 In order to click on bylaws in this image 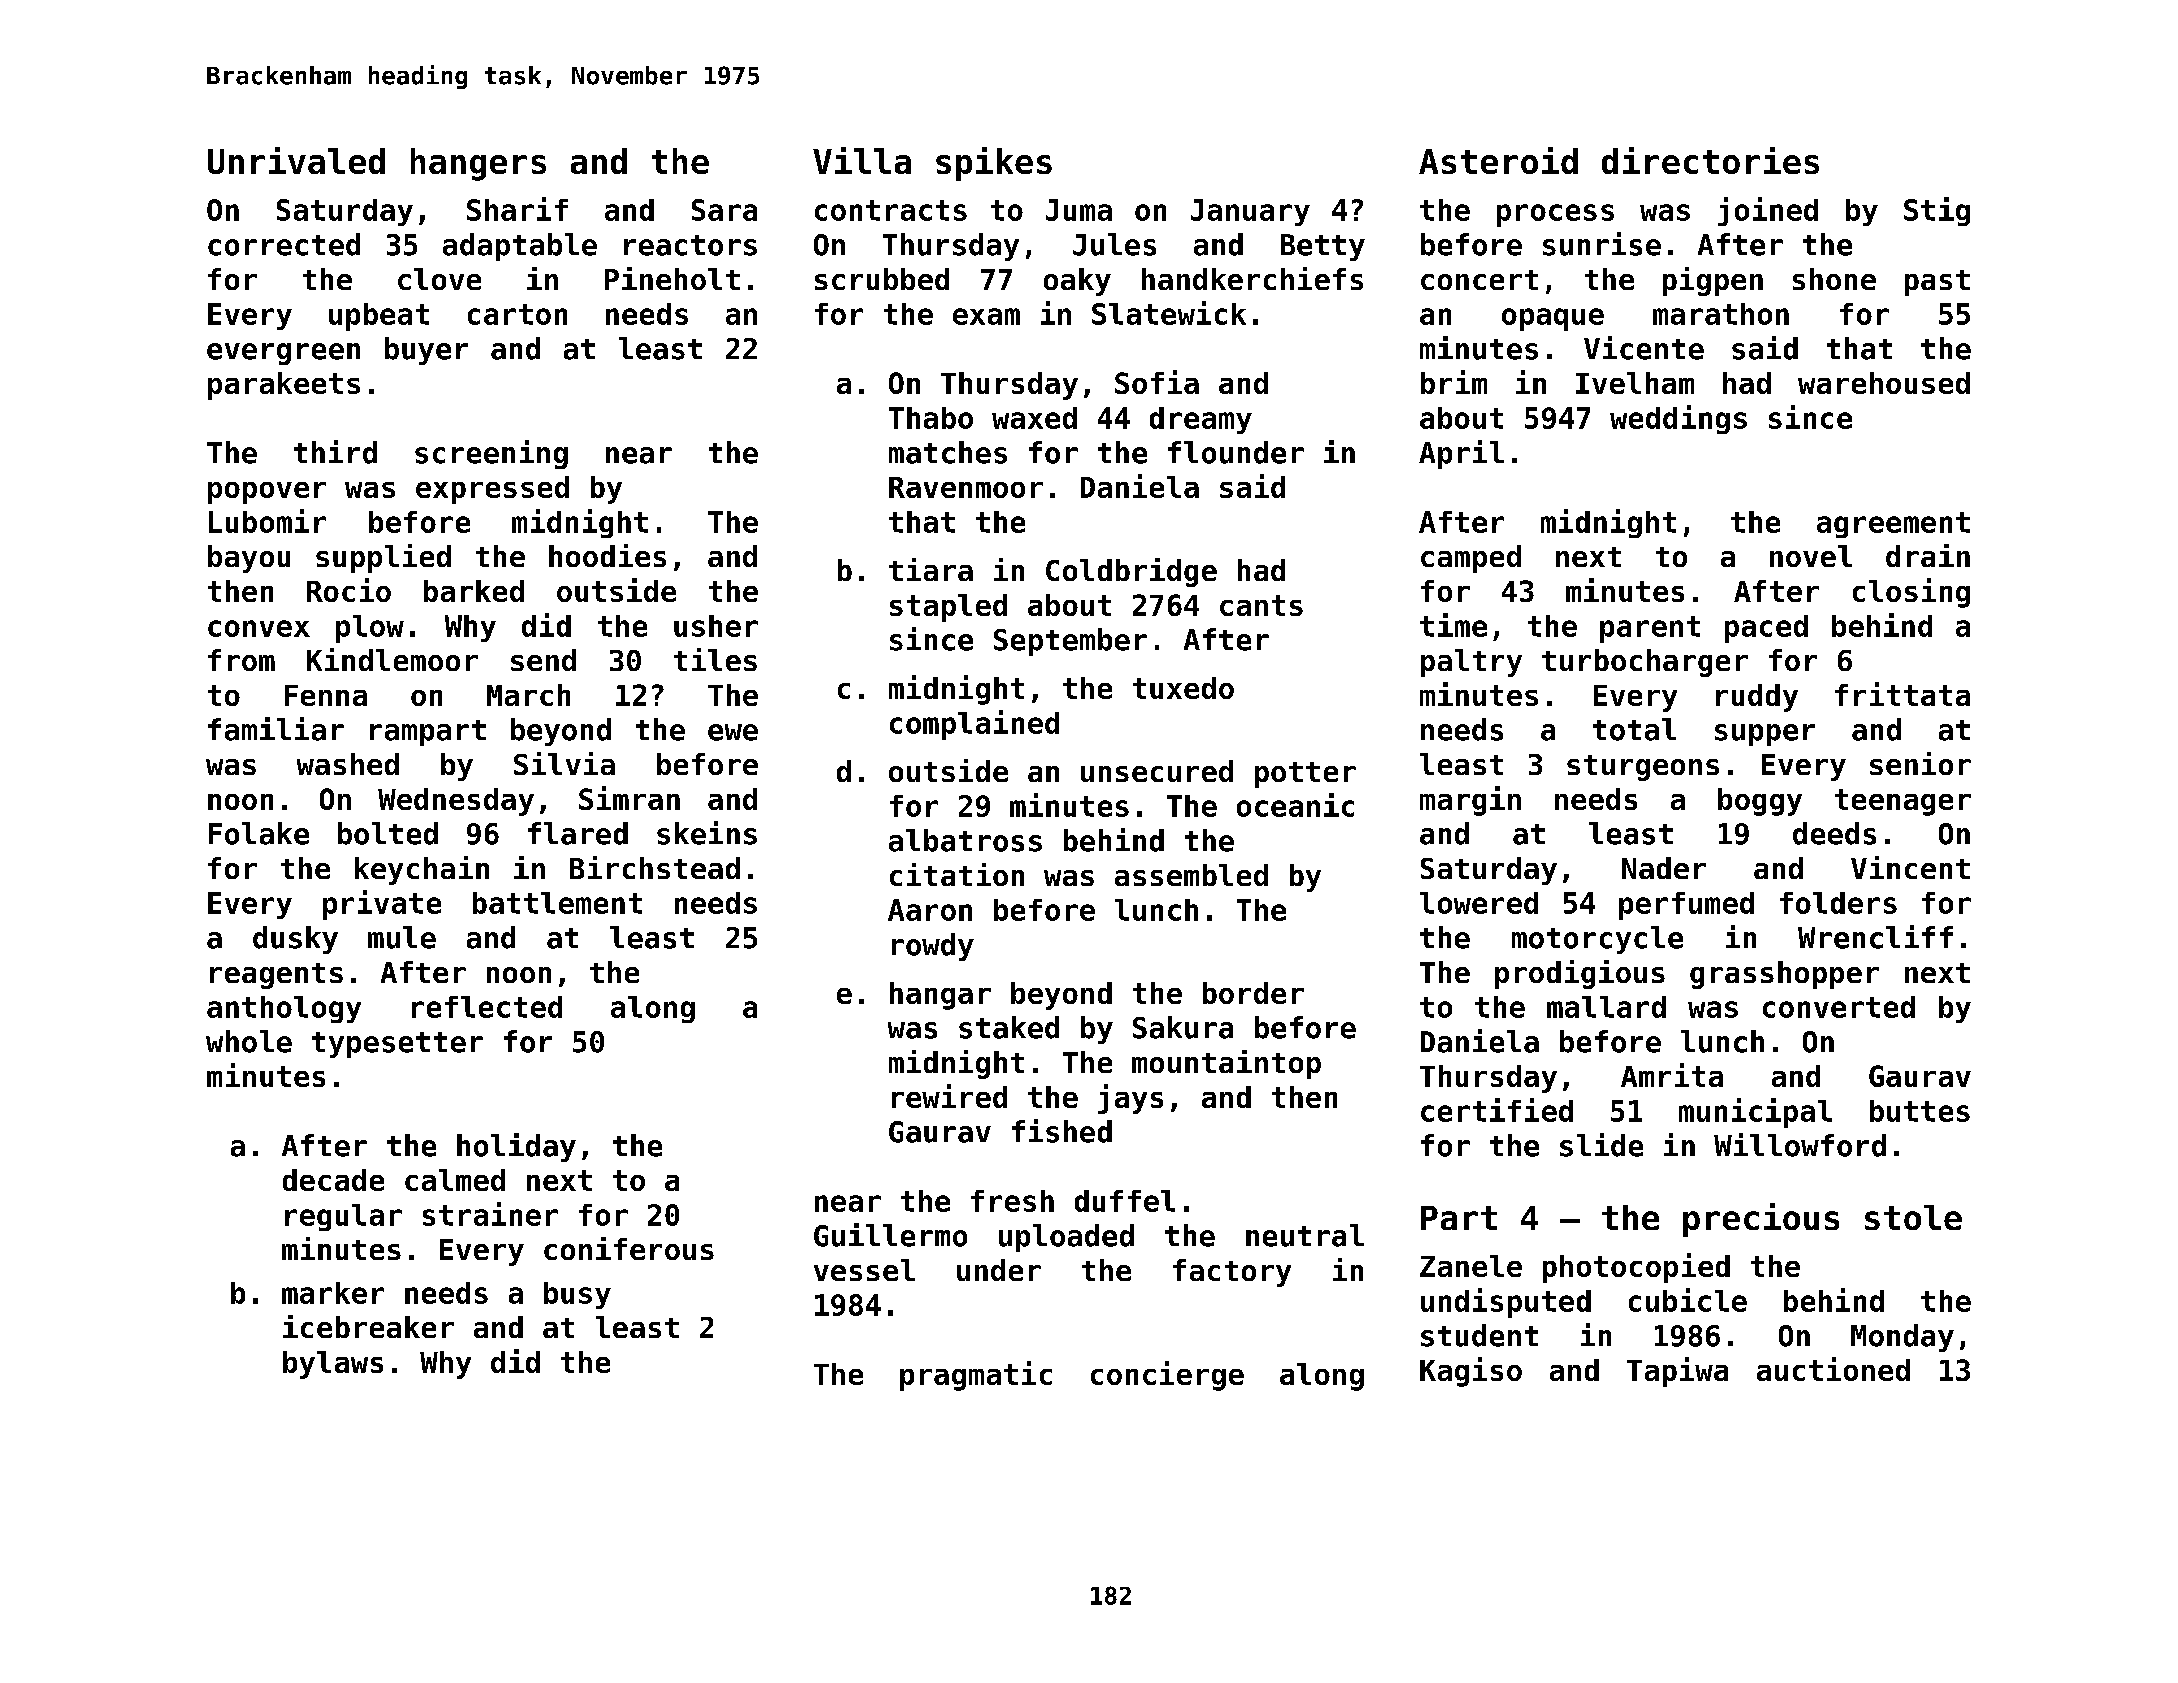, I will do `click(333, 1365)`.
